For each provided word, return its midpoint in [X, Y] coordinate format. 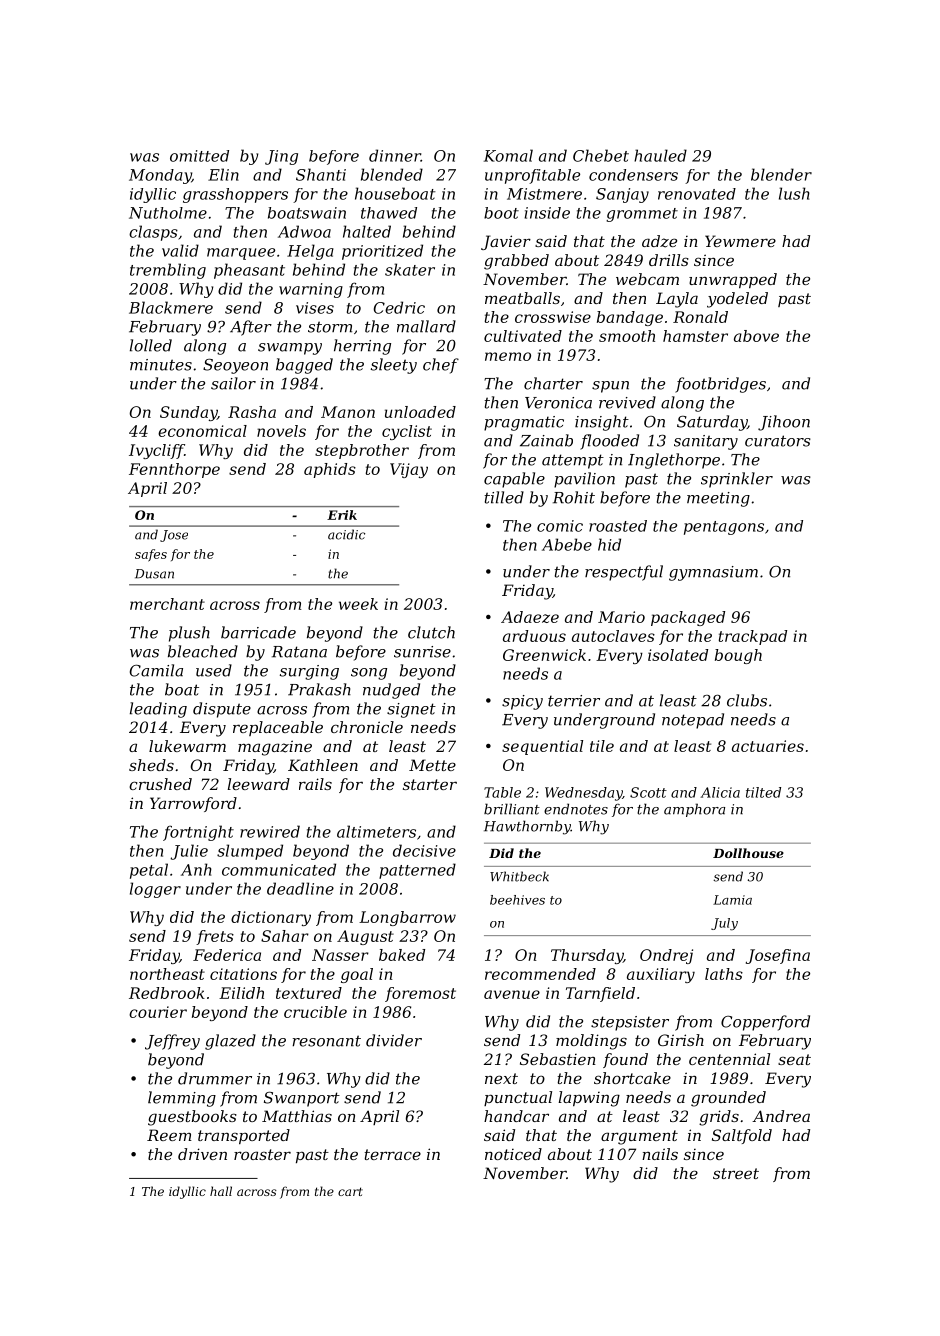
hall [221, 1191]
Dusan [154, 574]
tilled [504, 497]
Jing [281, 157]
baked [402, 955]
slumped [250, 852]
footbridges [720, 385]
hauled [660, 155]
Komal [508, 155]
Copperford [765, 1023]
